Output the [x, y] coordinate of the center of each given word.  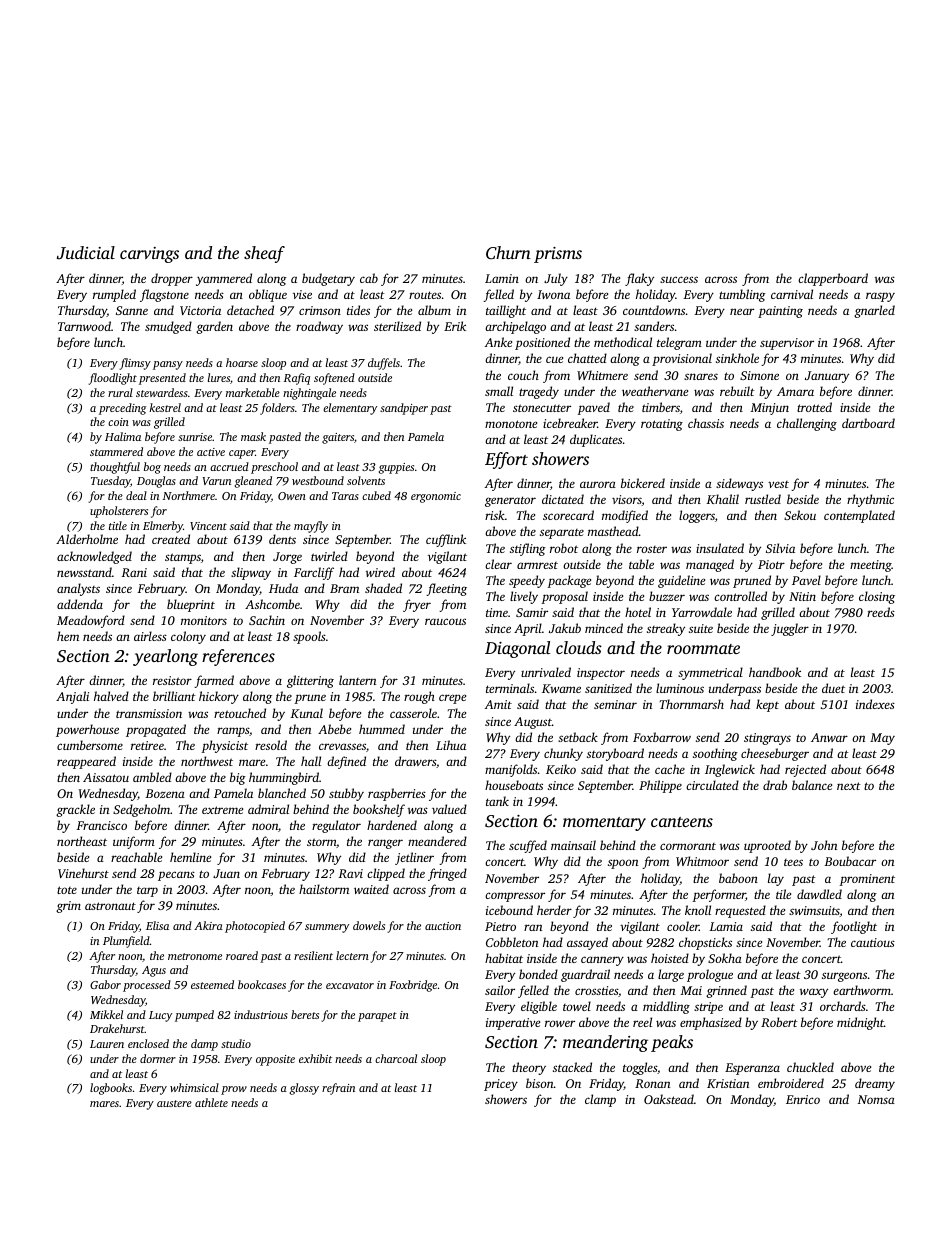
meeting [871, 566]
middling [666, 1007]
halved [111, 696]
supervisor [787, 344]
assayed [587, 943]
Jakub [565, 628]
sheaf [264, 254]
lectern [352, 955]
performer [719, 895]
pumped [194, 1016]
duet [833, 688]
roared [242, 955]
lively [524, 597]
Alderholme [87, 539]
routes [425, 295]
